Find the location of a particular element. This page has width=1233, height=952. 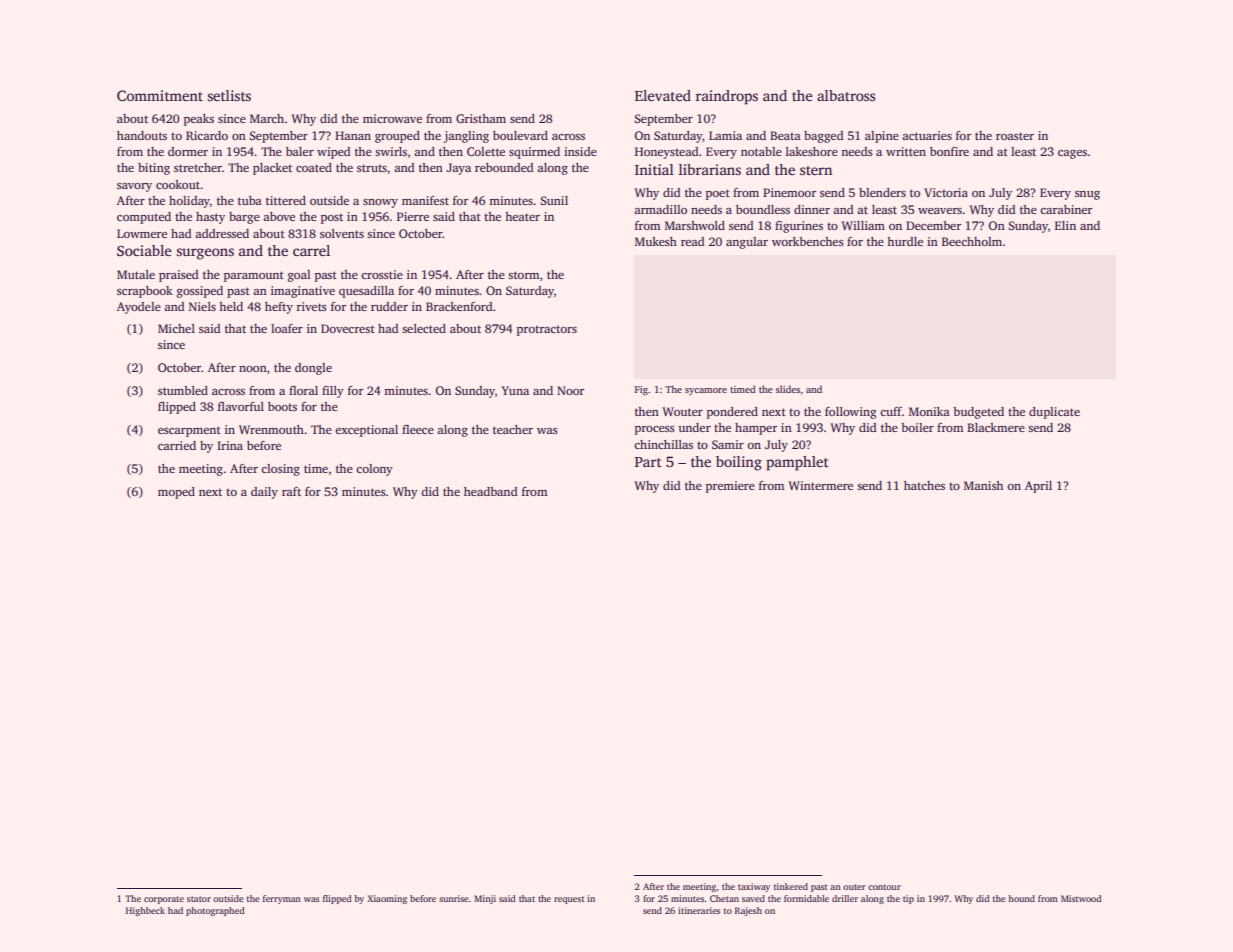

taxiway is located at coordinates (754, 887).
